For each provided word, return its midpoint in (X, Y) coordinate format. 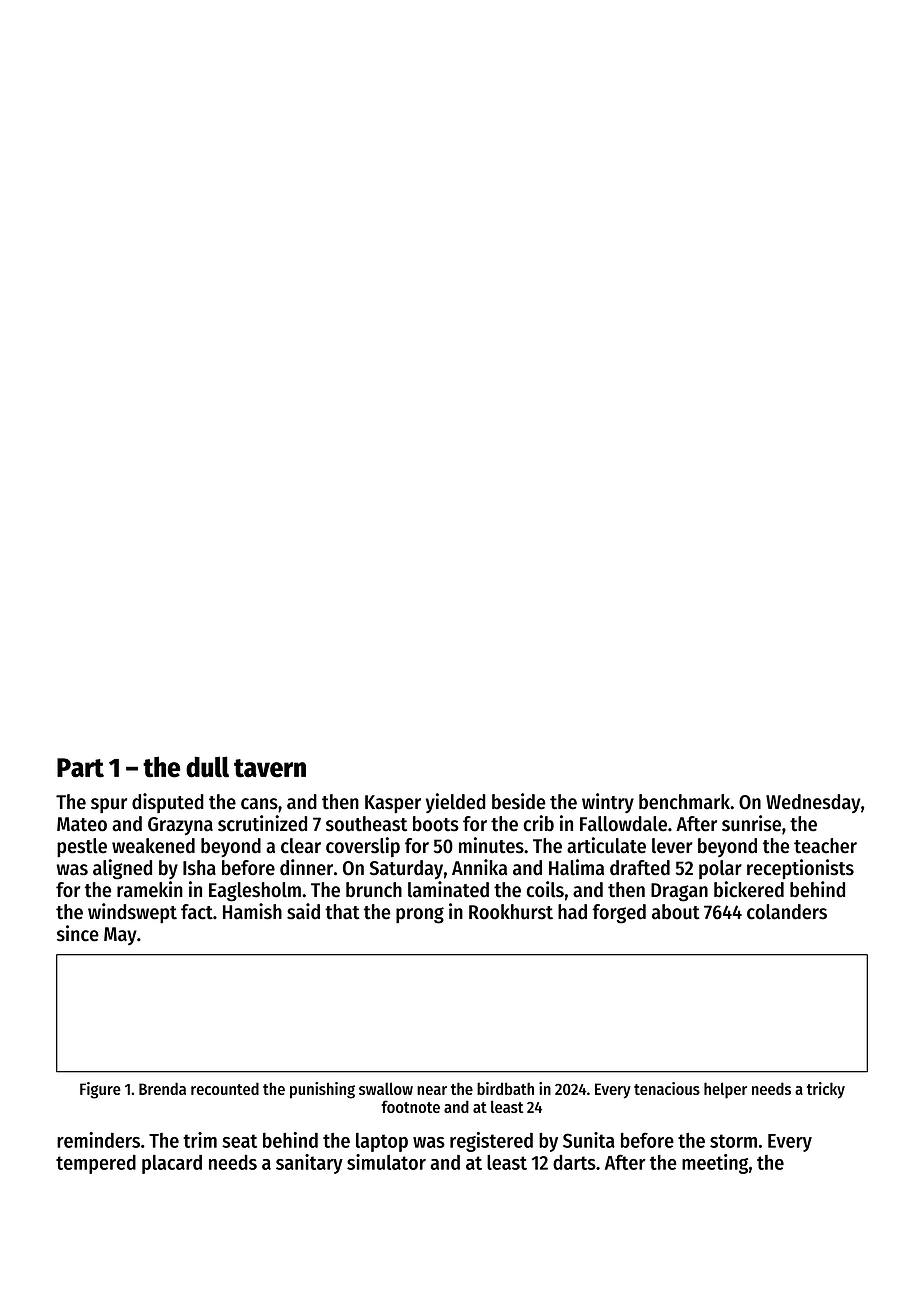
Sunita (589, 1140)
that (342, 912)
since (78, 933)
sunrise (751, 823)
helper (725, 1090)
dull (207, 767)
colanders (787, 912)
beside (519, 801)
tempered (96, 1164)
